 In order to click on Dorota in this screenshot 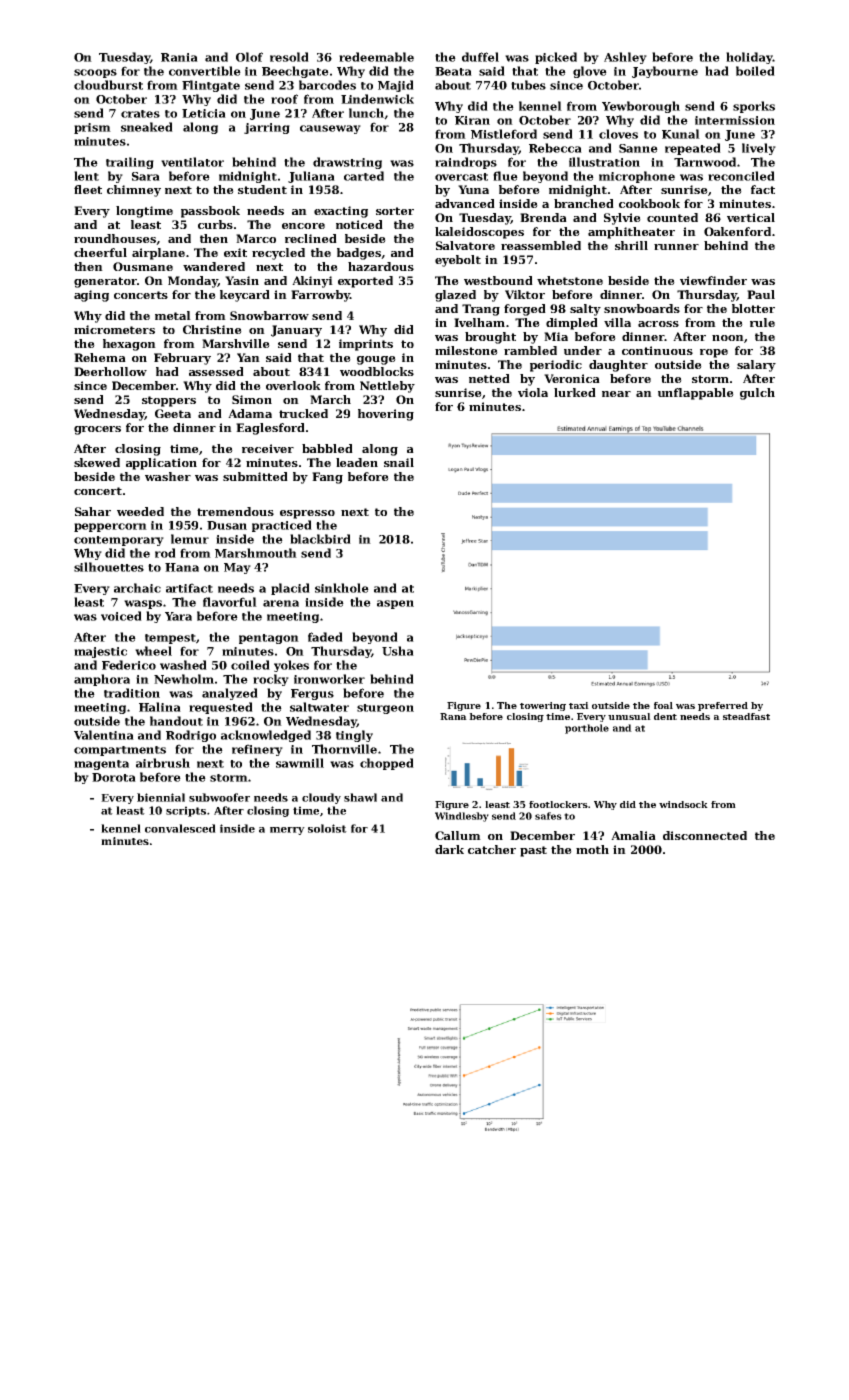, I will do `click(114, 777)`.
